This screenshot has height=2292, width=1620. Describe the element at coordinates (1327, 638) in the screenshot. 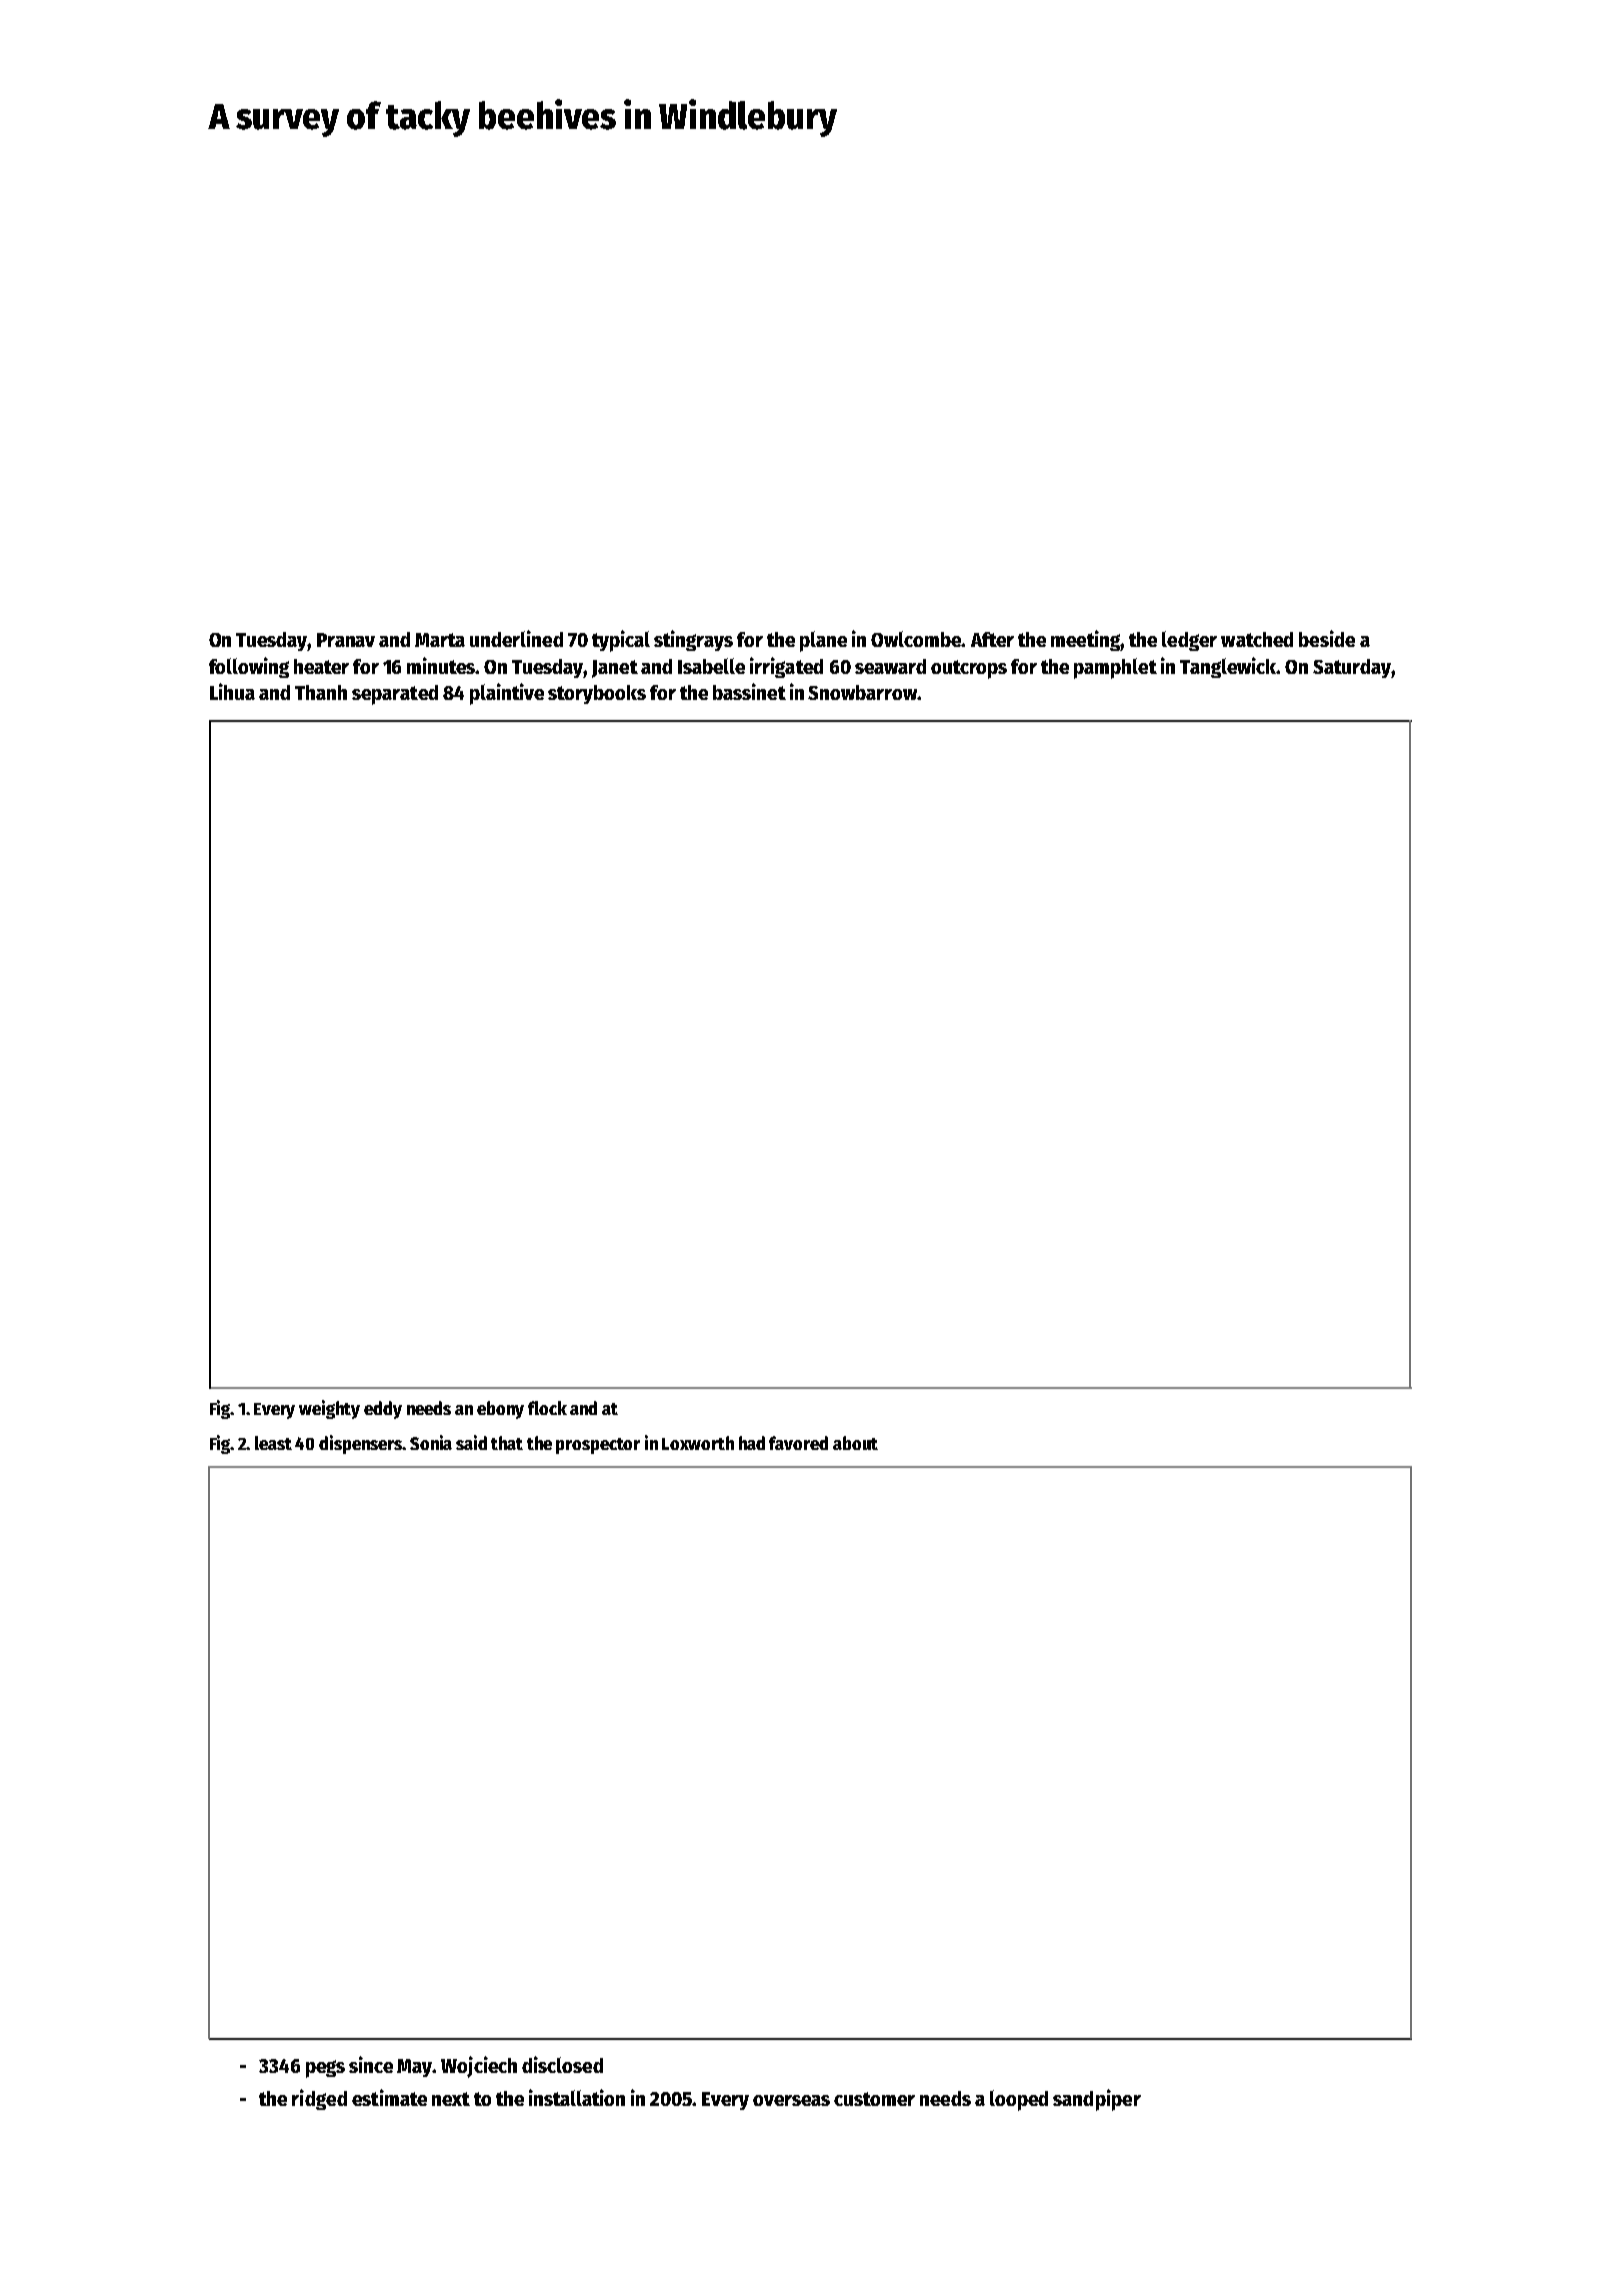

I see `beside` at that location.
